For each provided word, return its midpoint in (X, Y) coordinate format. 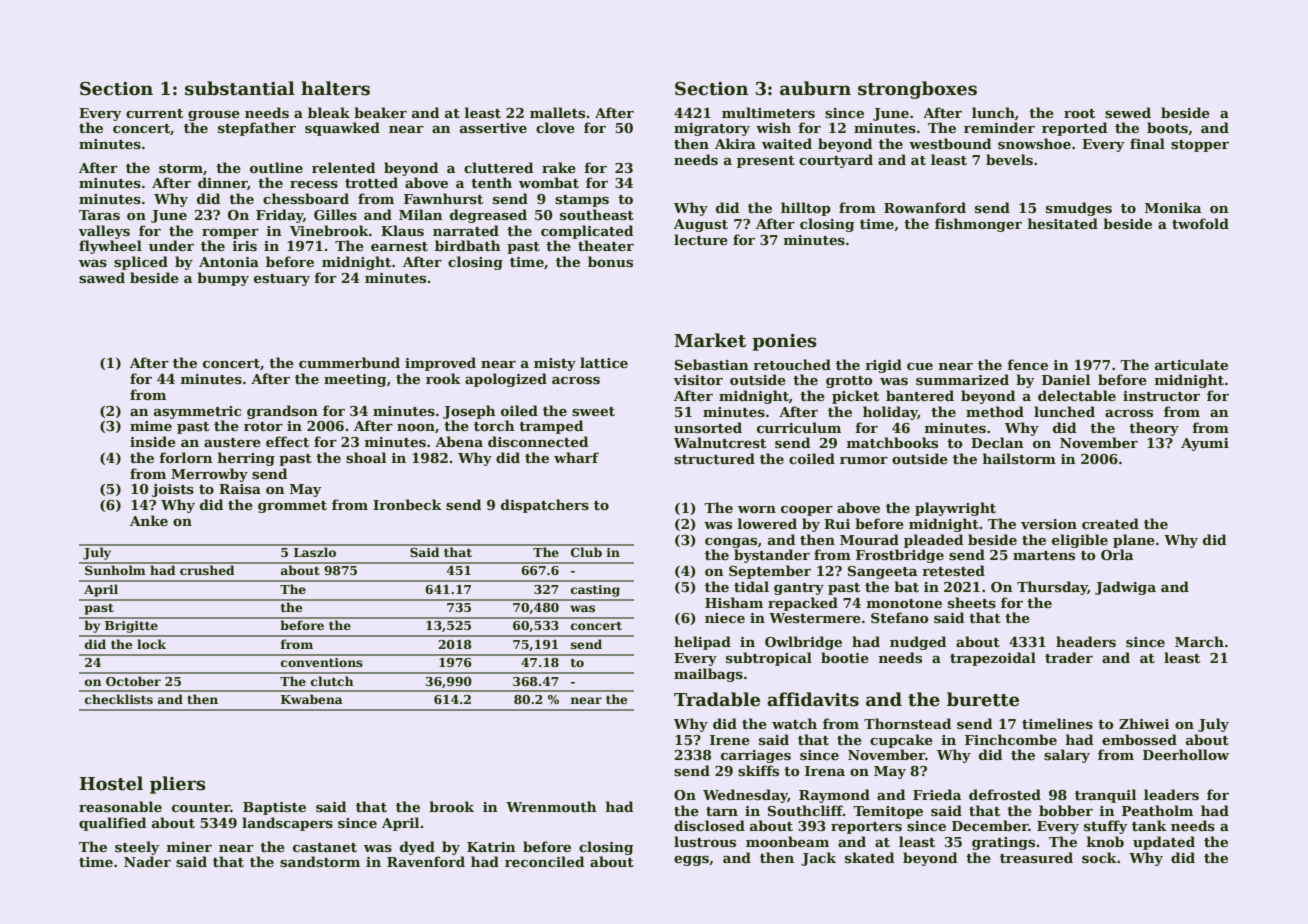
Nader (147, 861)
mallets (557, 112)
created (1110, 523)
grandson (282, 412)
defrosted (1005, 794)
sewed (1128, 112)
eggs (691, 861)
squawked (342, 129)
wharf (576, 457)
